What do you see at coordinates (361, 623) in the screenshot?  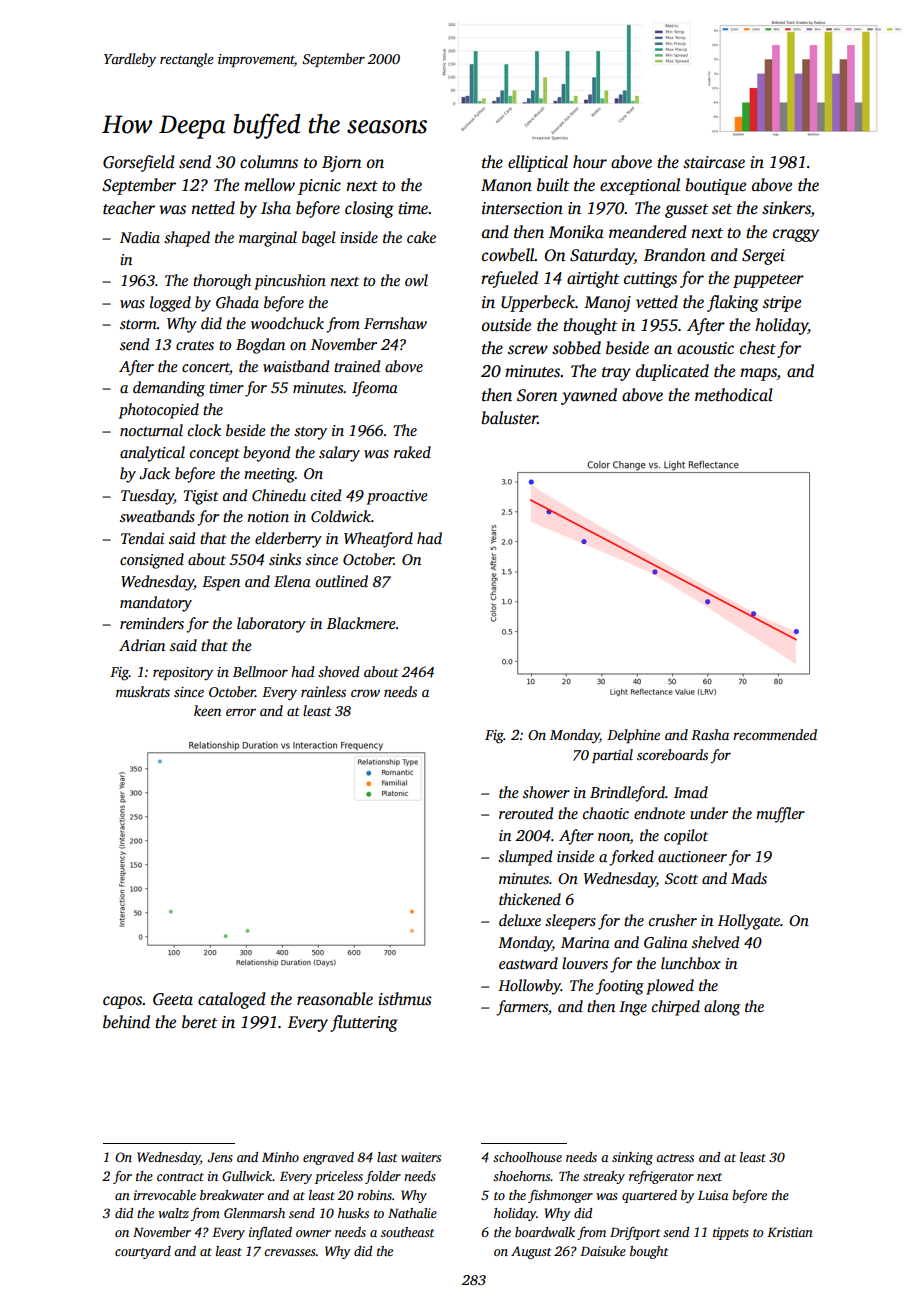 I see `Blackmere` at bounding box center [361, 623].
